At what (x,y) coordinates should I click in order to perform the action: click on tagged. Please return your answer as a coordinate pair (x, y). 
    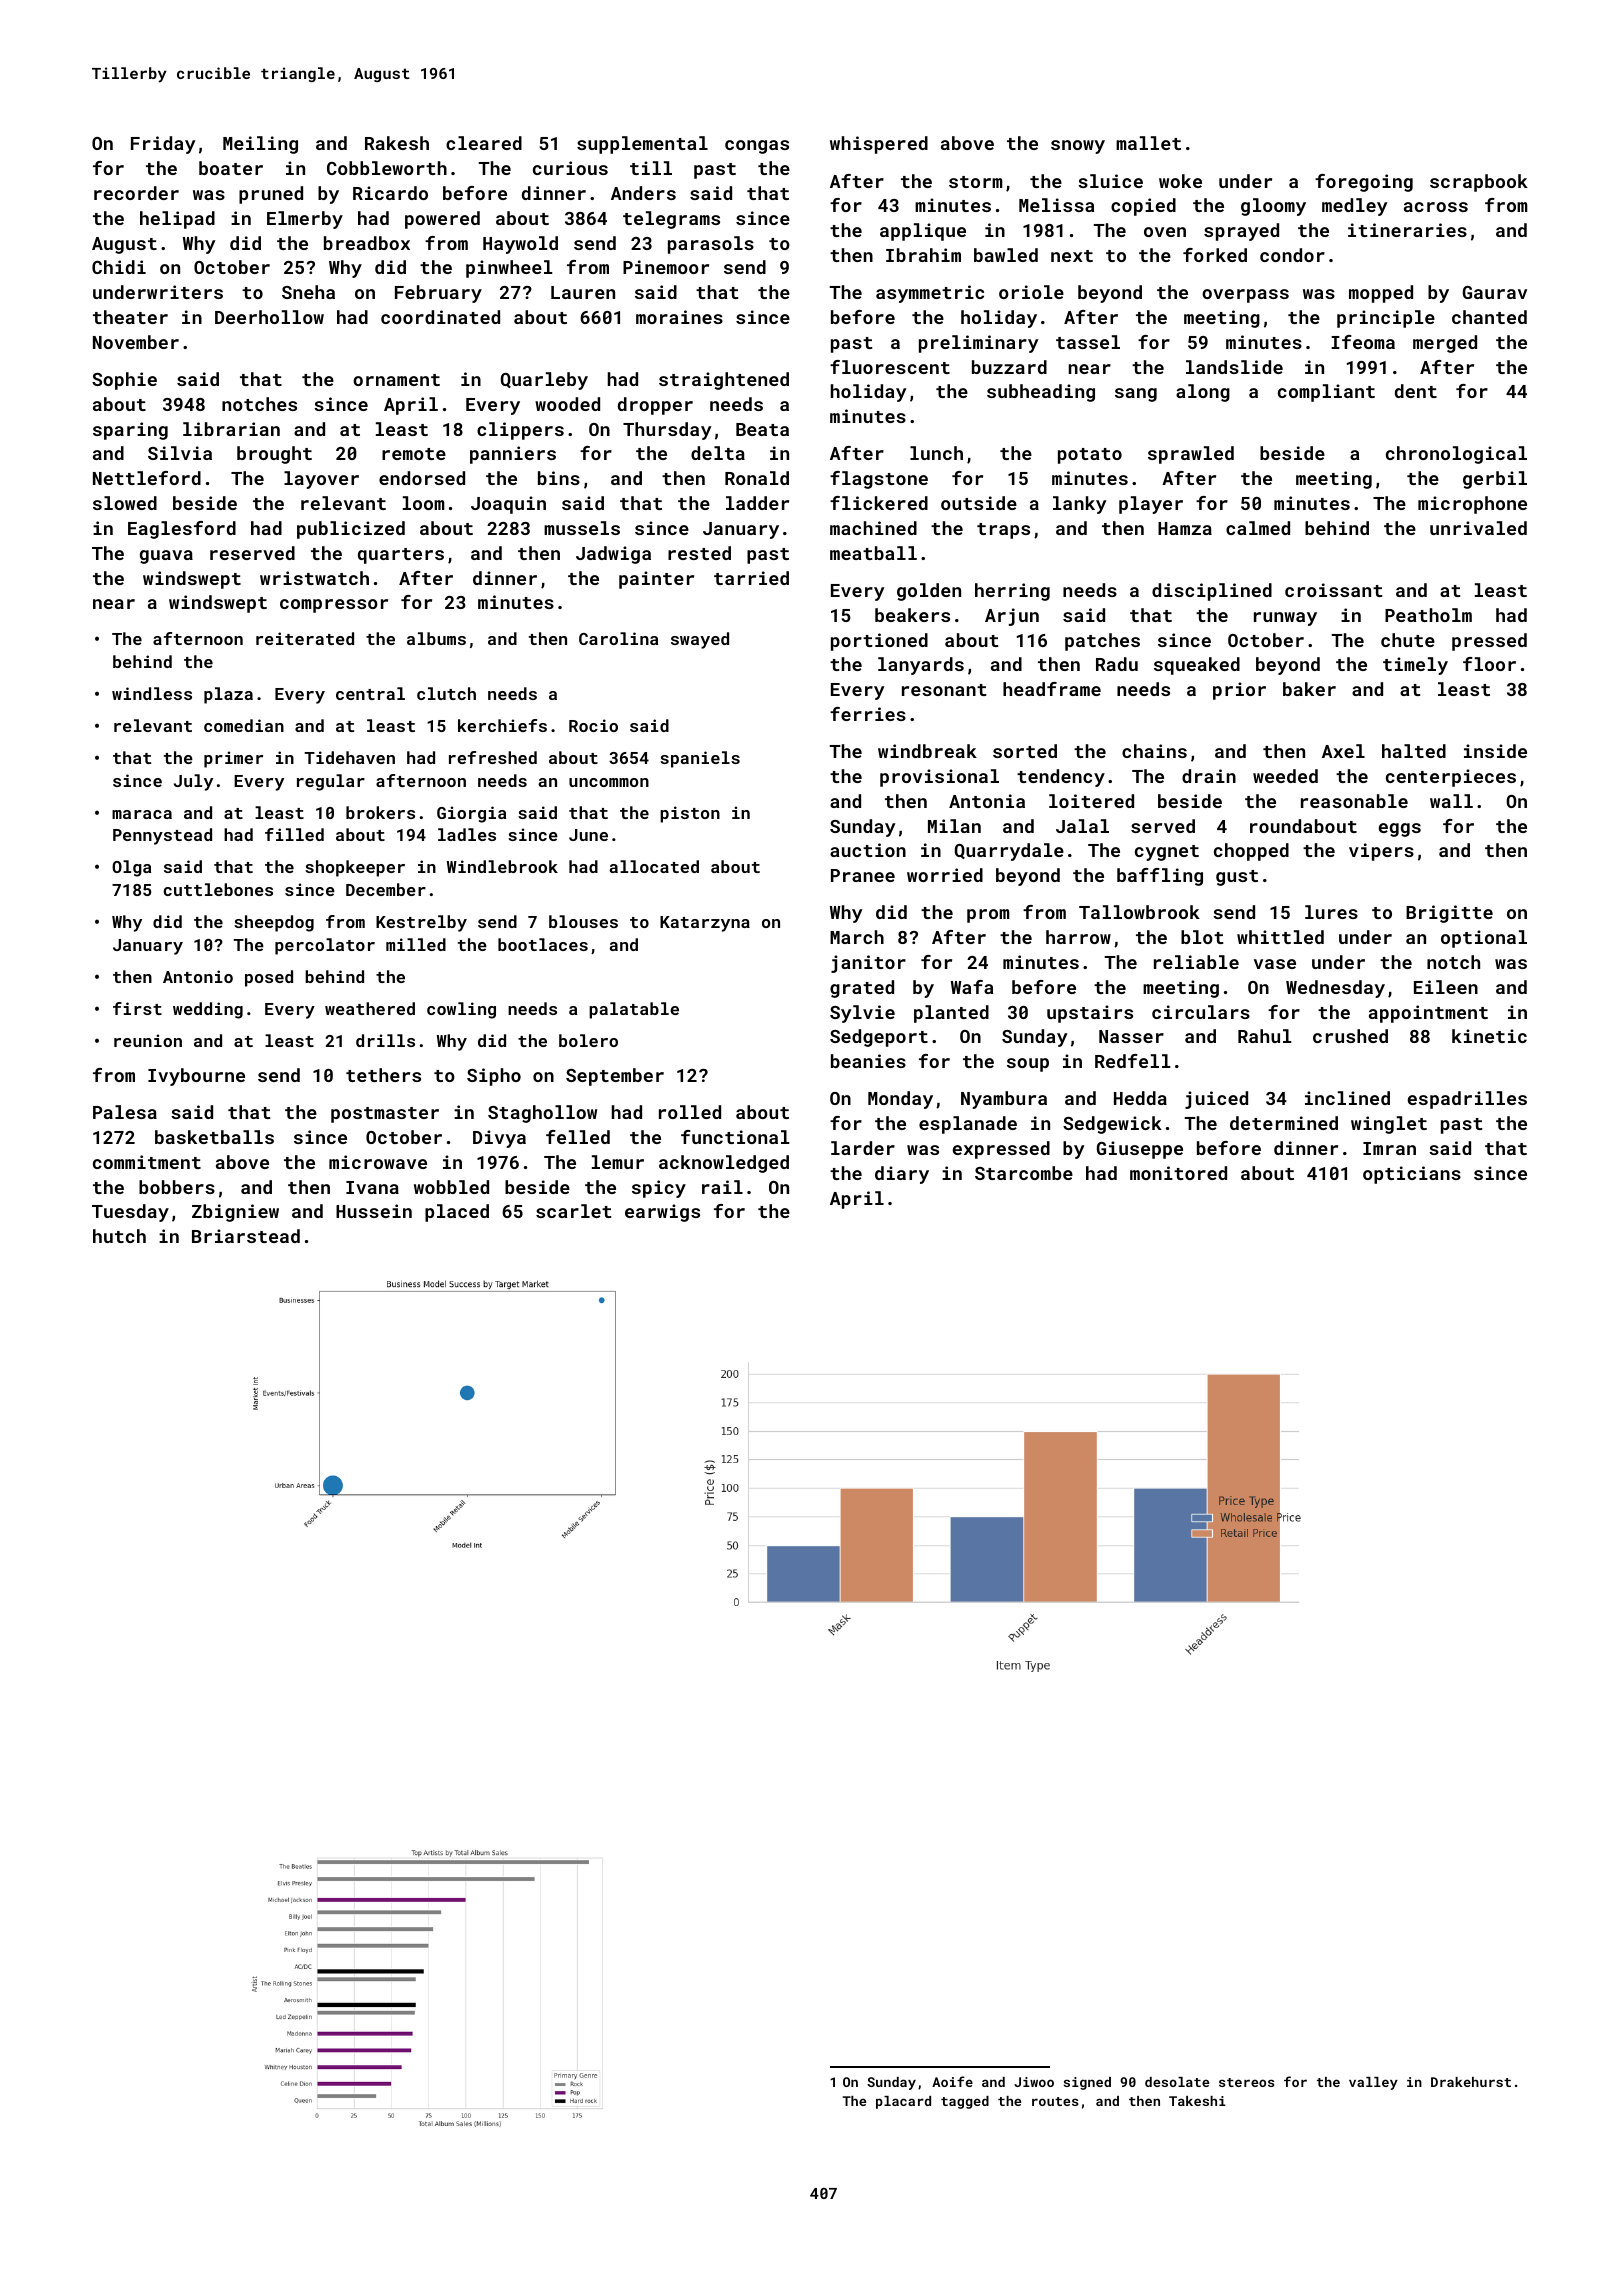
    Looking at the image, I should click on (965, 2102).
